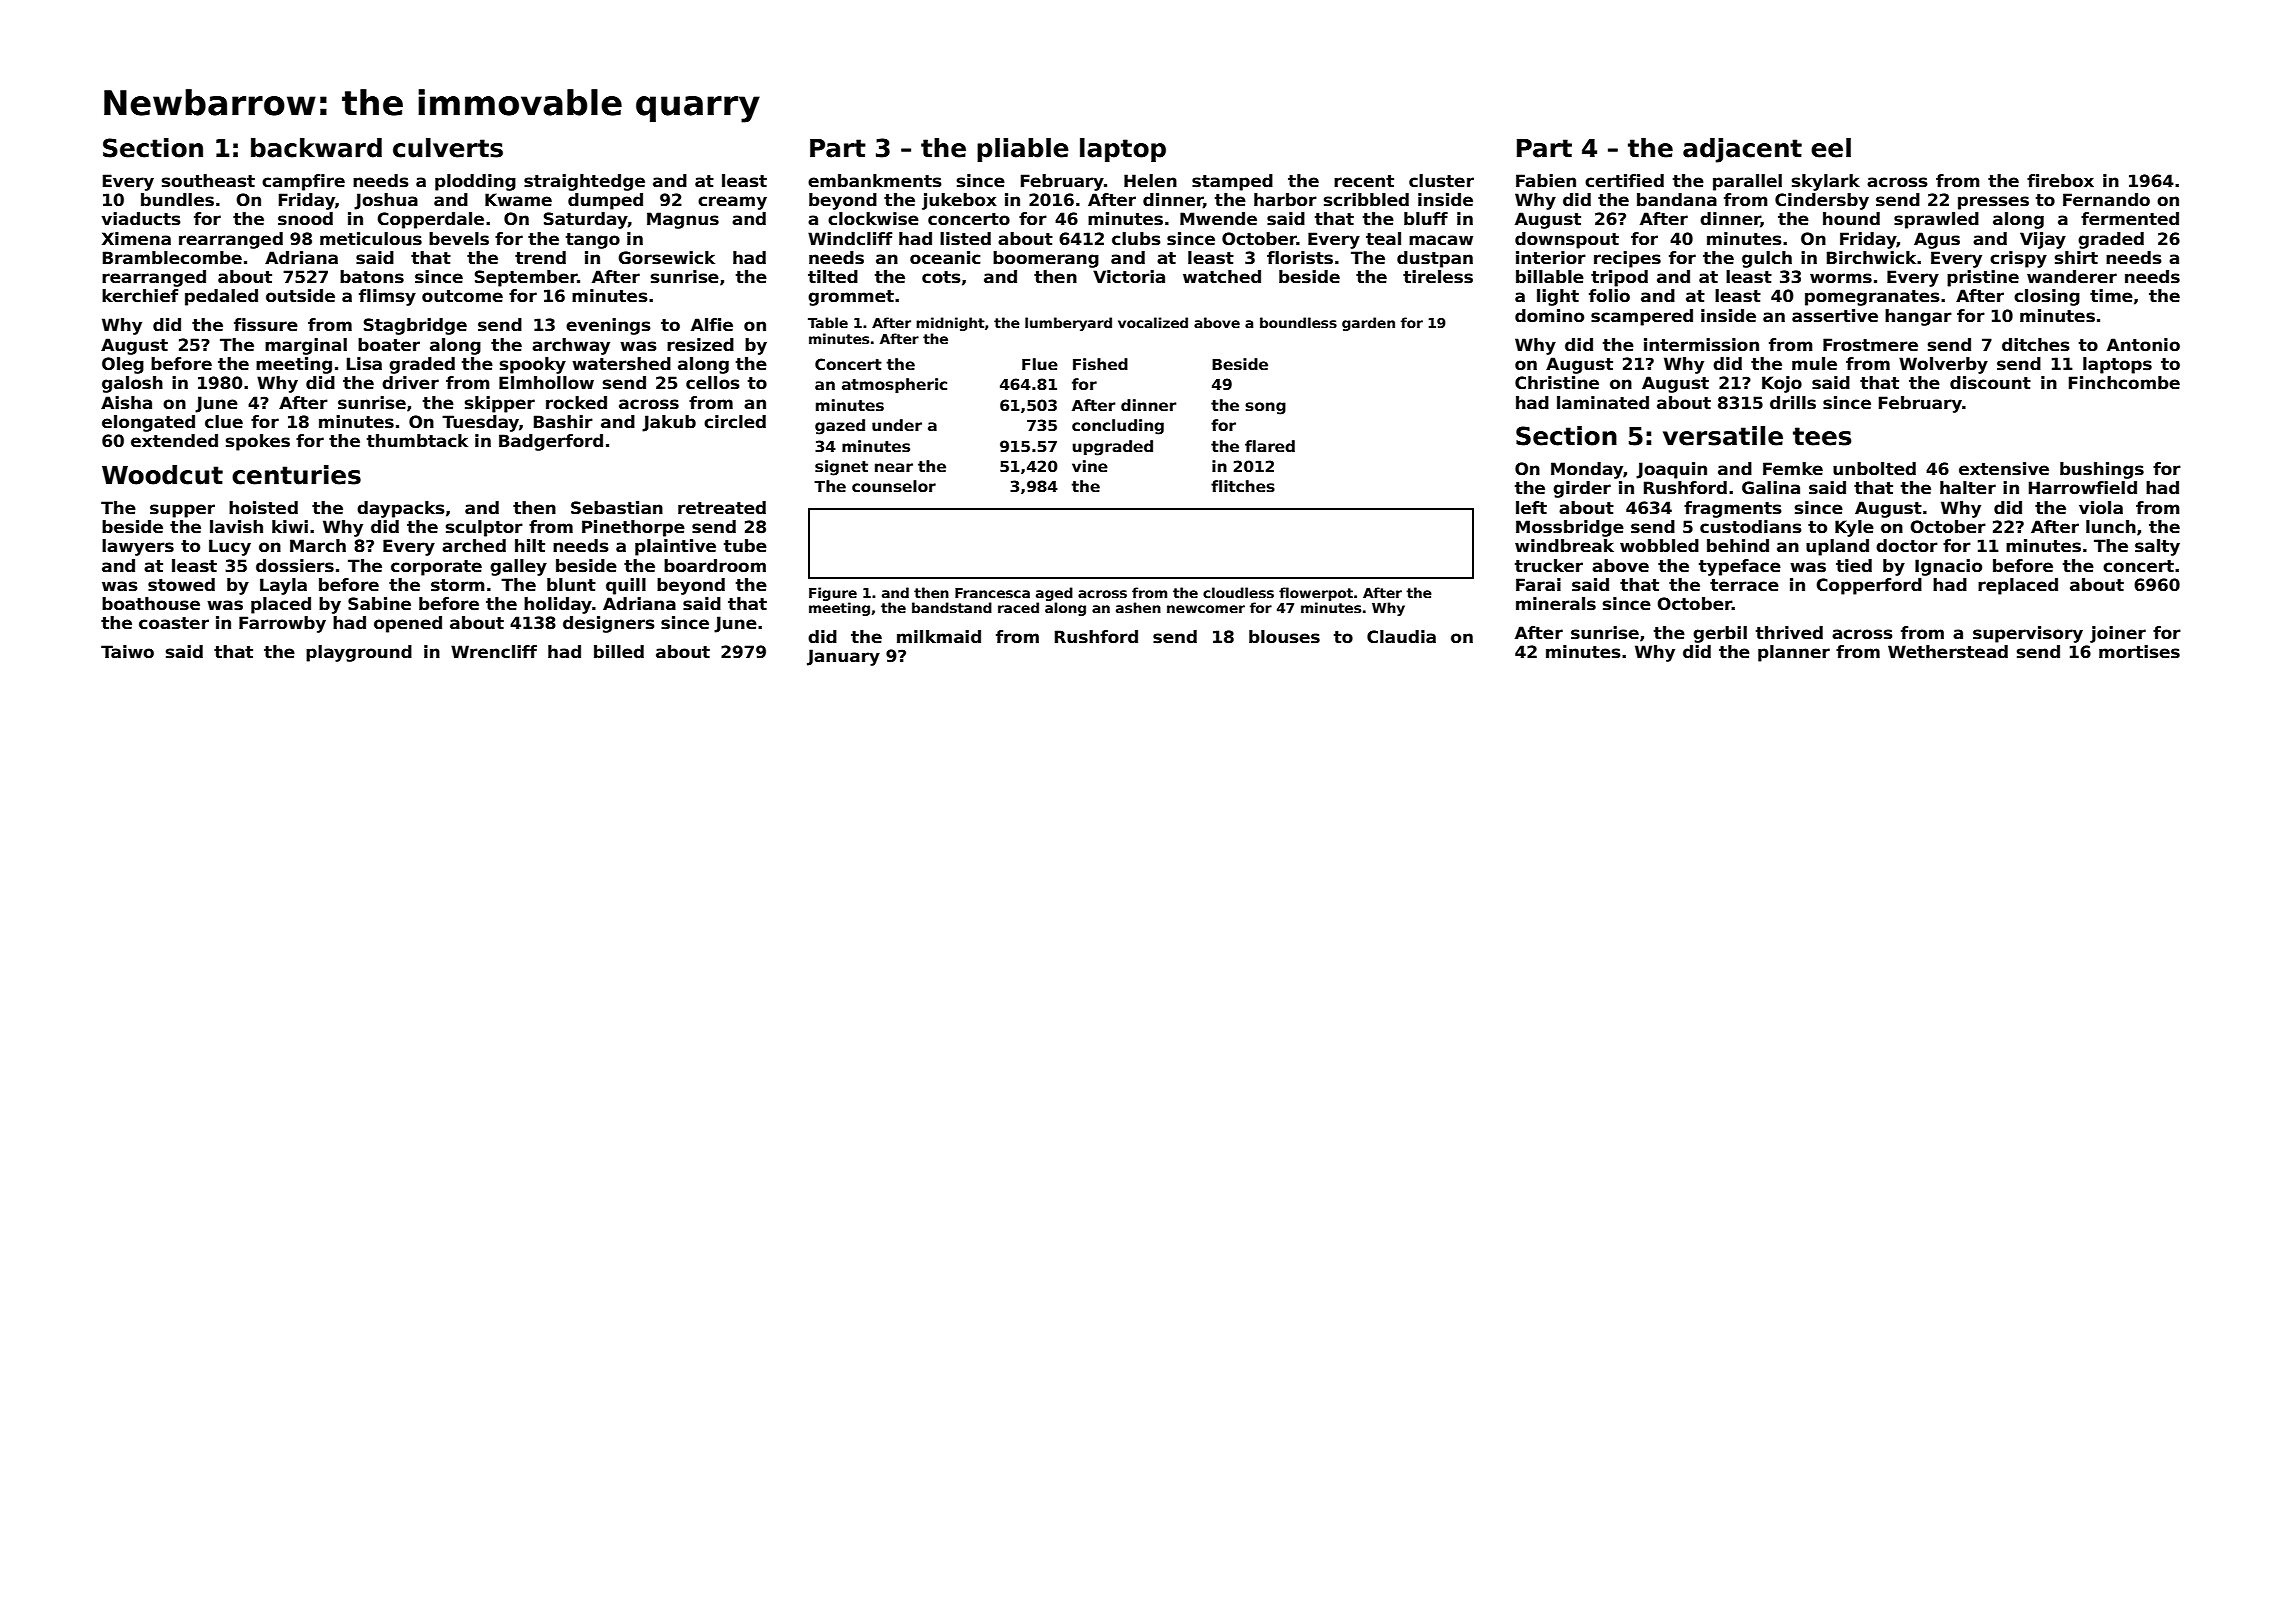 The height and width of the screenshot is (1614, 2282). What do you see at coordinates (181, 585) in the screenshot?
I see `stowed` at bounding box center [181, 585].
